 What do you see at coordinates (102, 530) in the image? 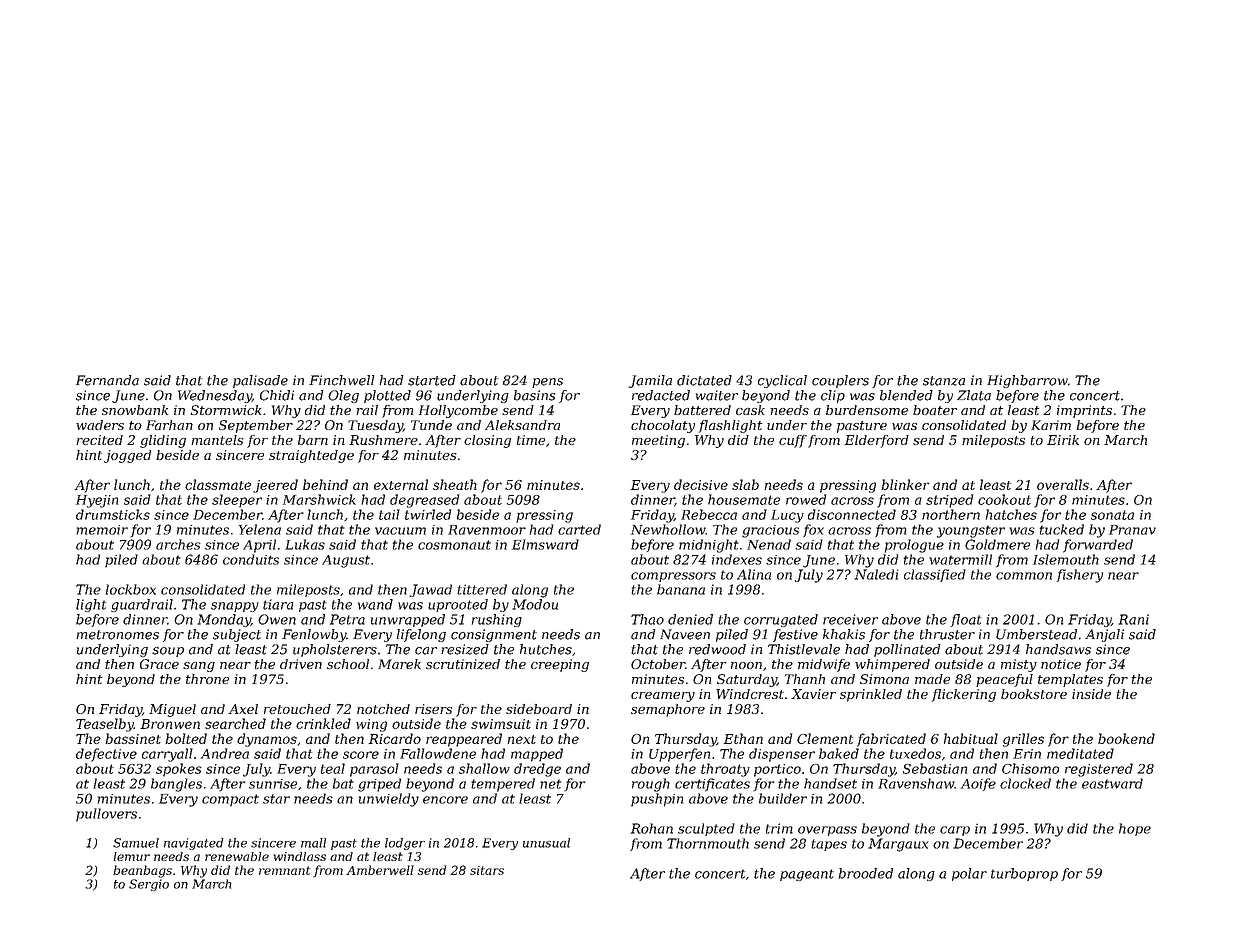
I see `memoir` at bounding box center [102, 530].
